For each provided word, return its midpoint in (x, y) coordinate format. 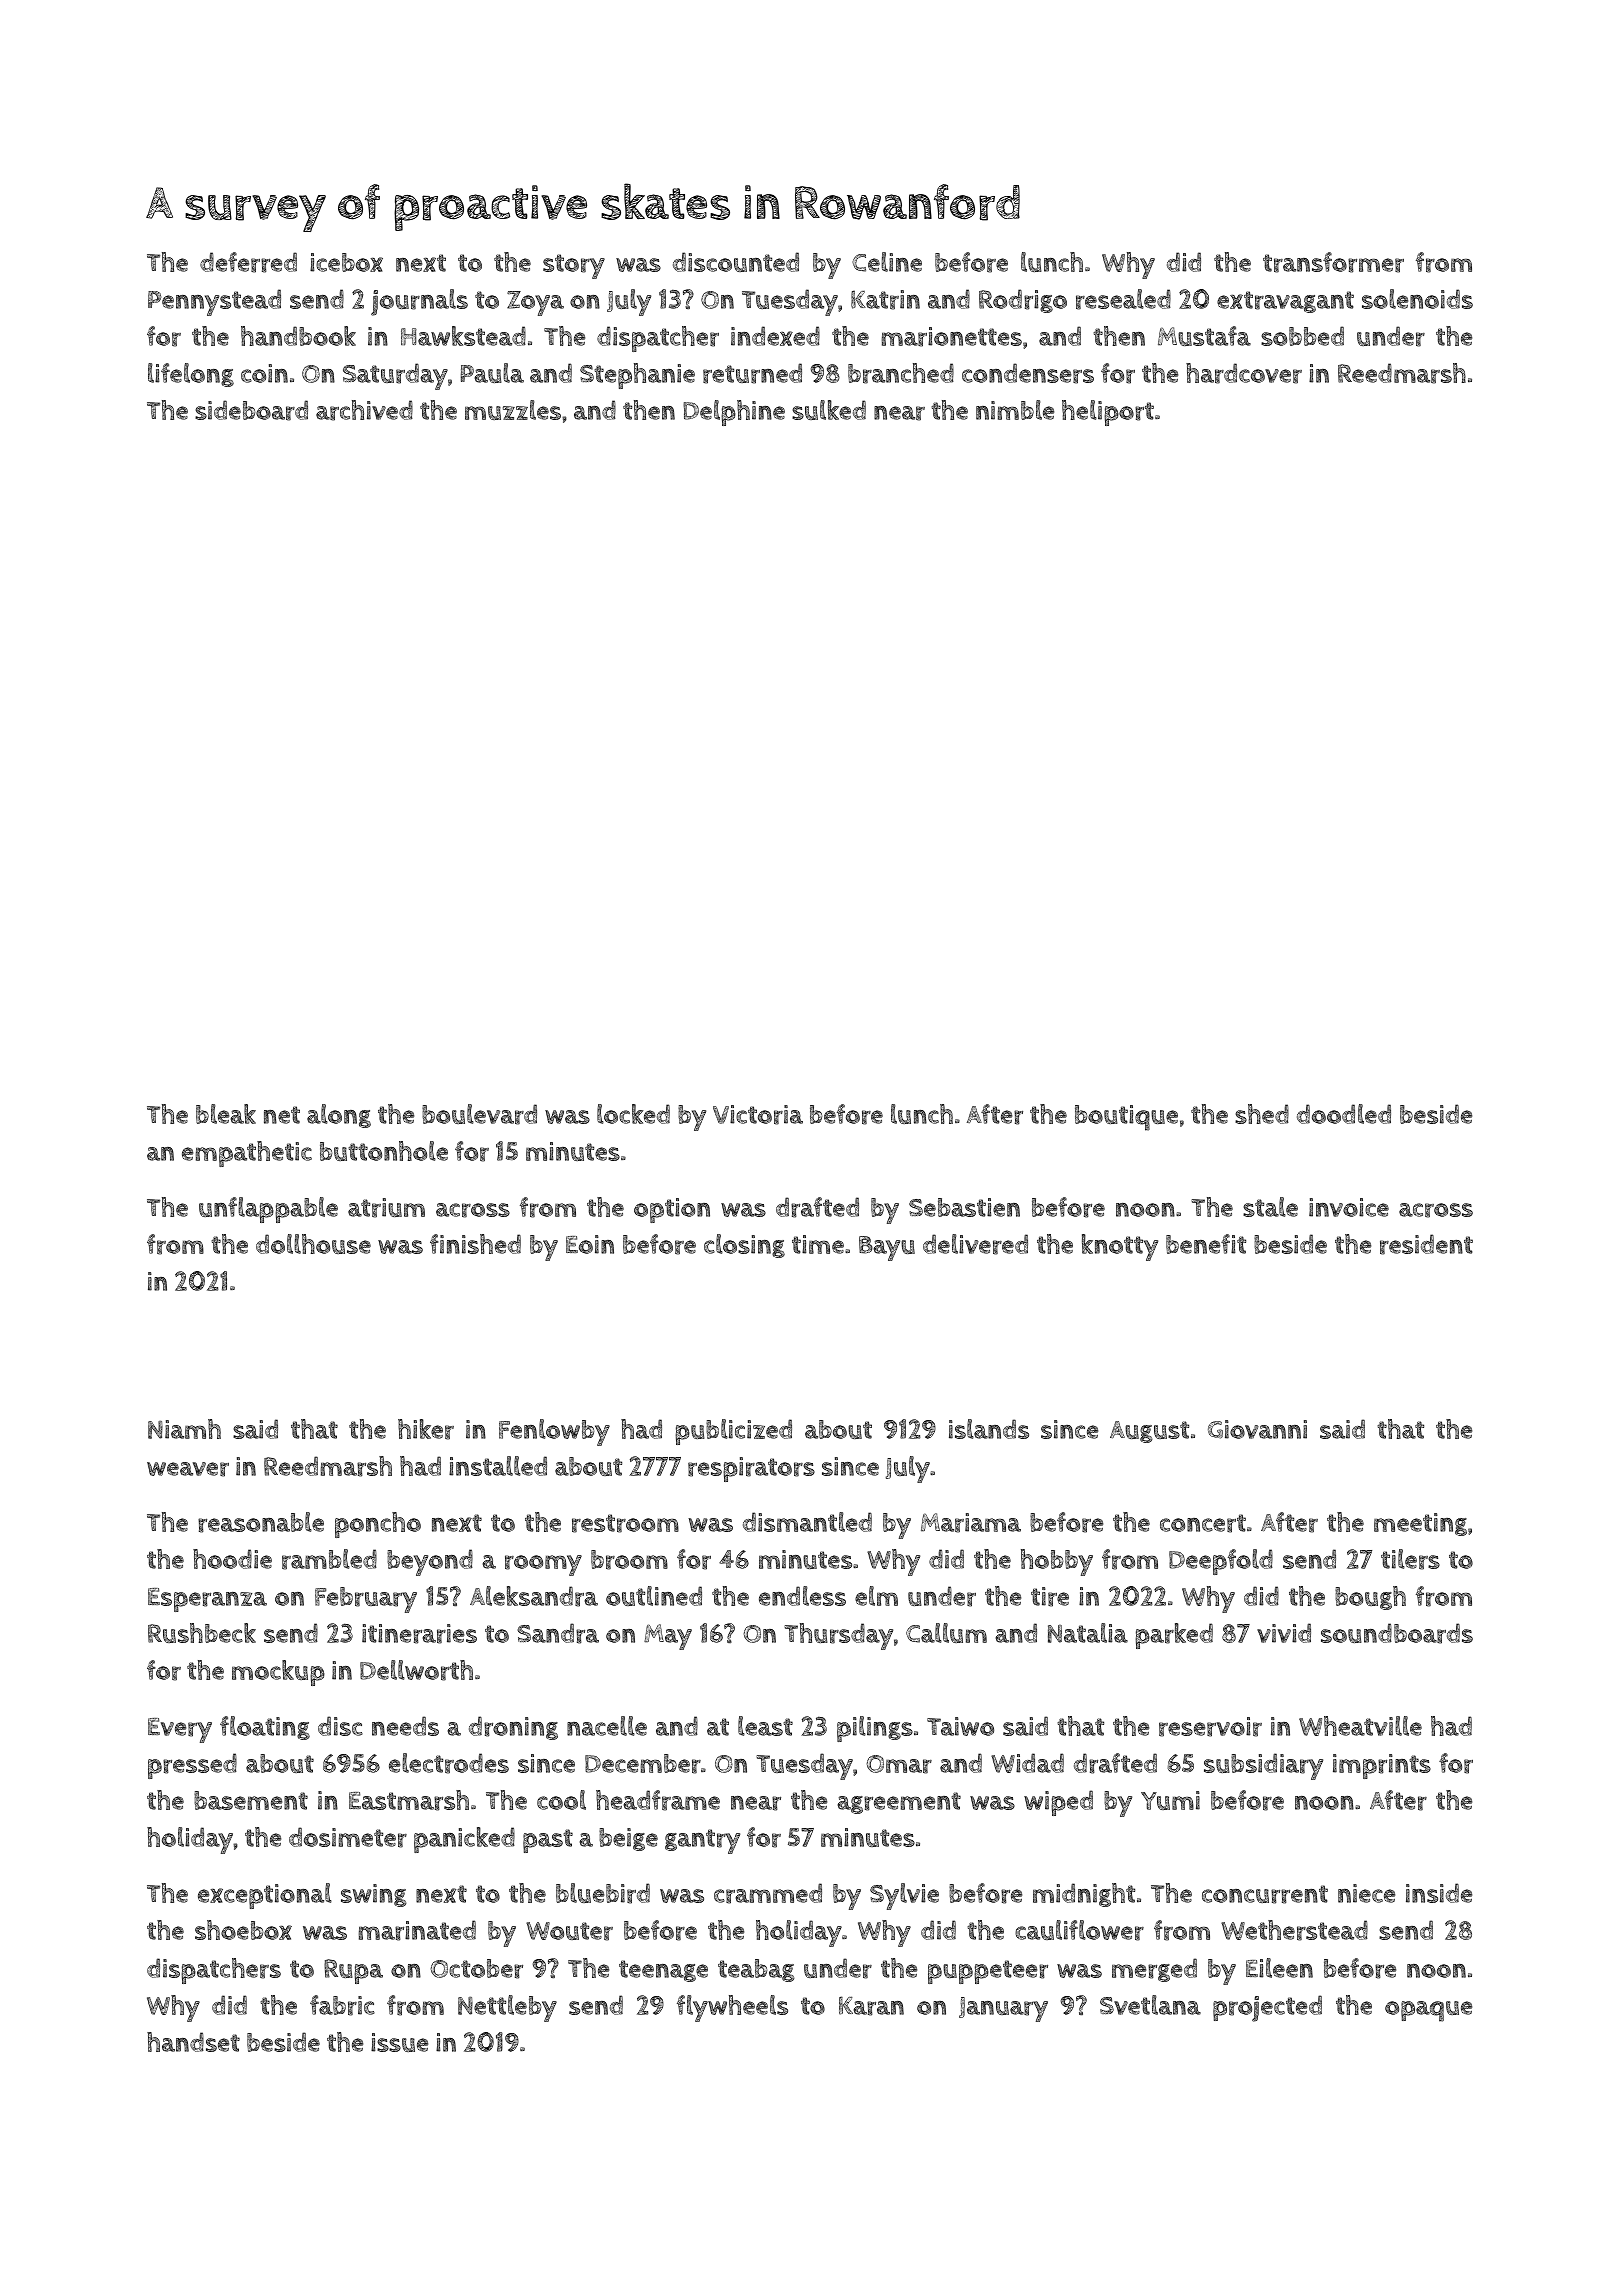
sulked (829, 410)
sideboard (251, 410)
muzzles (513, 410)
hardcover (1244, 373)
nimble (1015, 410)
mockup (278, 1673)
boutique (1126, 1118)
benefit (1206, 1244)
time (818, 1244)
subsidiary (1263, 1766)
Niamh (184, 1429)
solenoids (1417, 299)
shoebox (243, 1930)
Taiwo (960, 1726)
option (672, 1210)
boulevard (479, 1114)
